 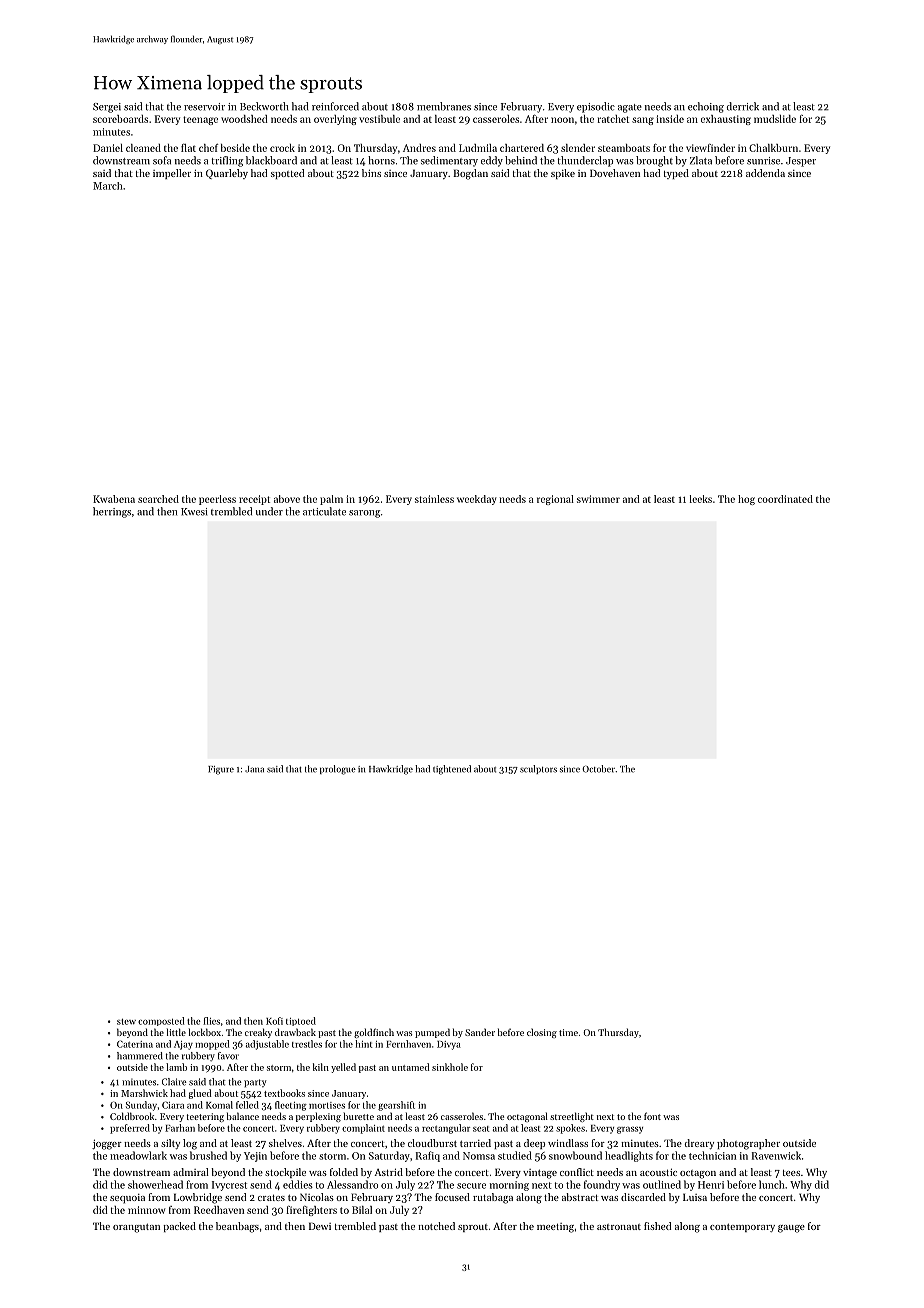 I want to click on deep, so click(x=534, y=1144).
